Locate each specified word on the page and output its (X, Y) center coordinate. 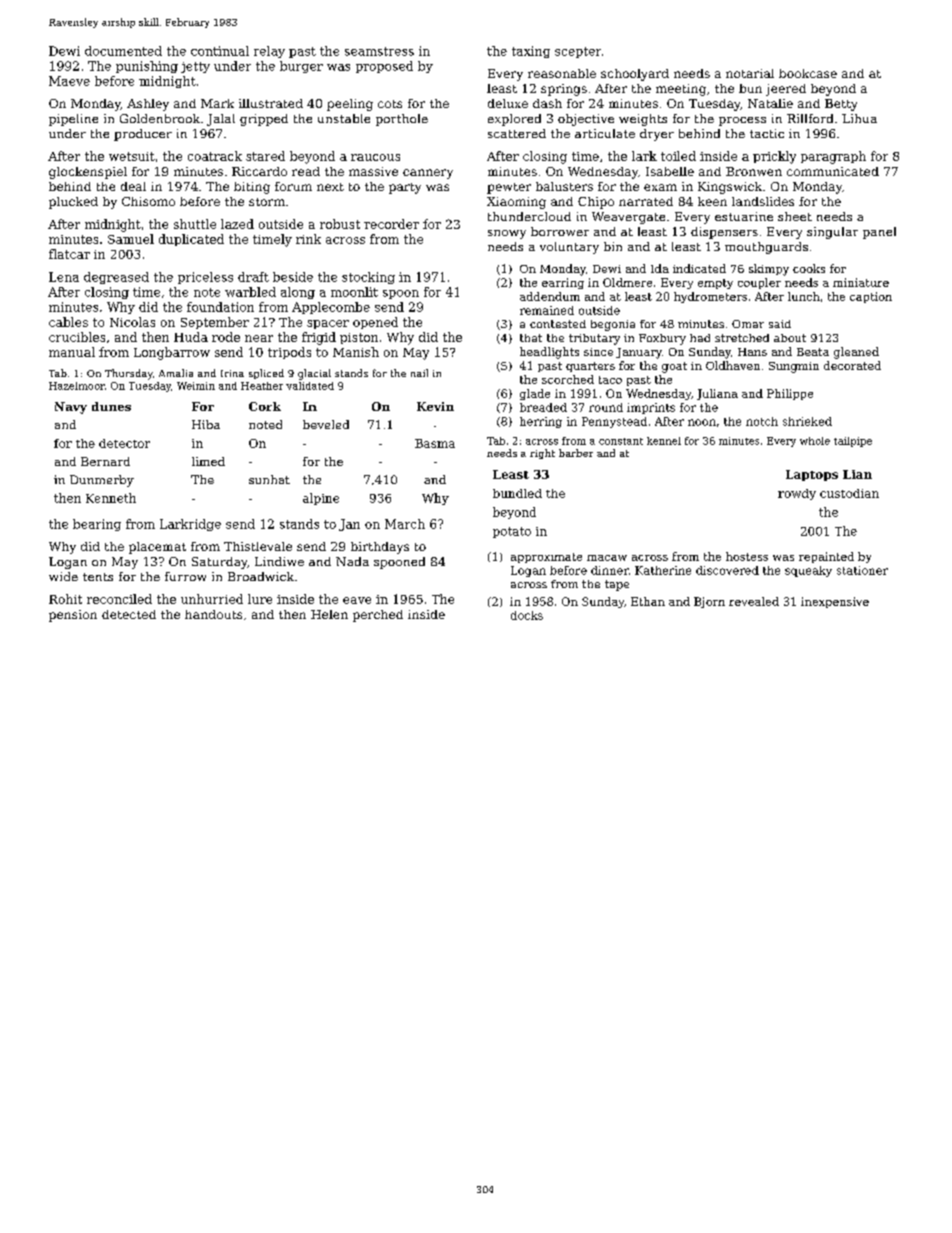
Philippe (790, 394)
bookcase (808, 73)
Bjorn (709, 602)
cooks (809, 268)
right (542, 454)
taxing (531, 52)
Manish (356, 352)
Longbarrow (172, 353)
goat (674, 367)
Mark (217, 103)
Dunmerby (102, 481)
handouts (213, 614)
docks (527, 615)
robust (340, 224)
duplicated (191, 240)
